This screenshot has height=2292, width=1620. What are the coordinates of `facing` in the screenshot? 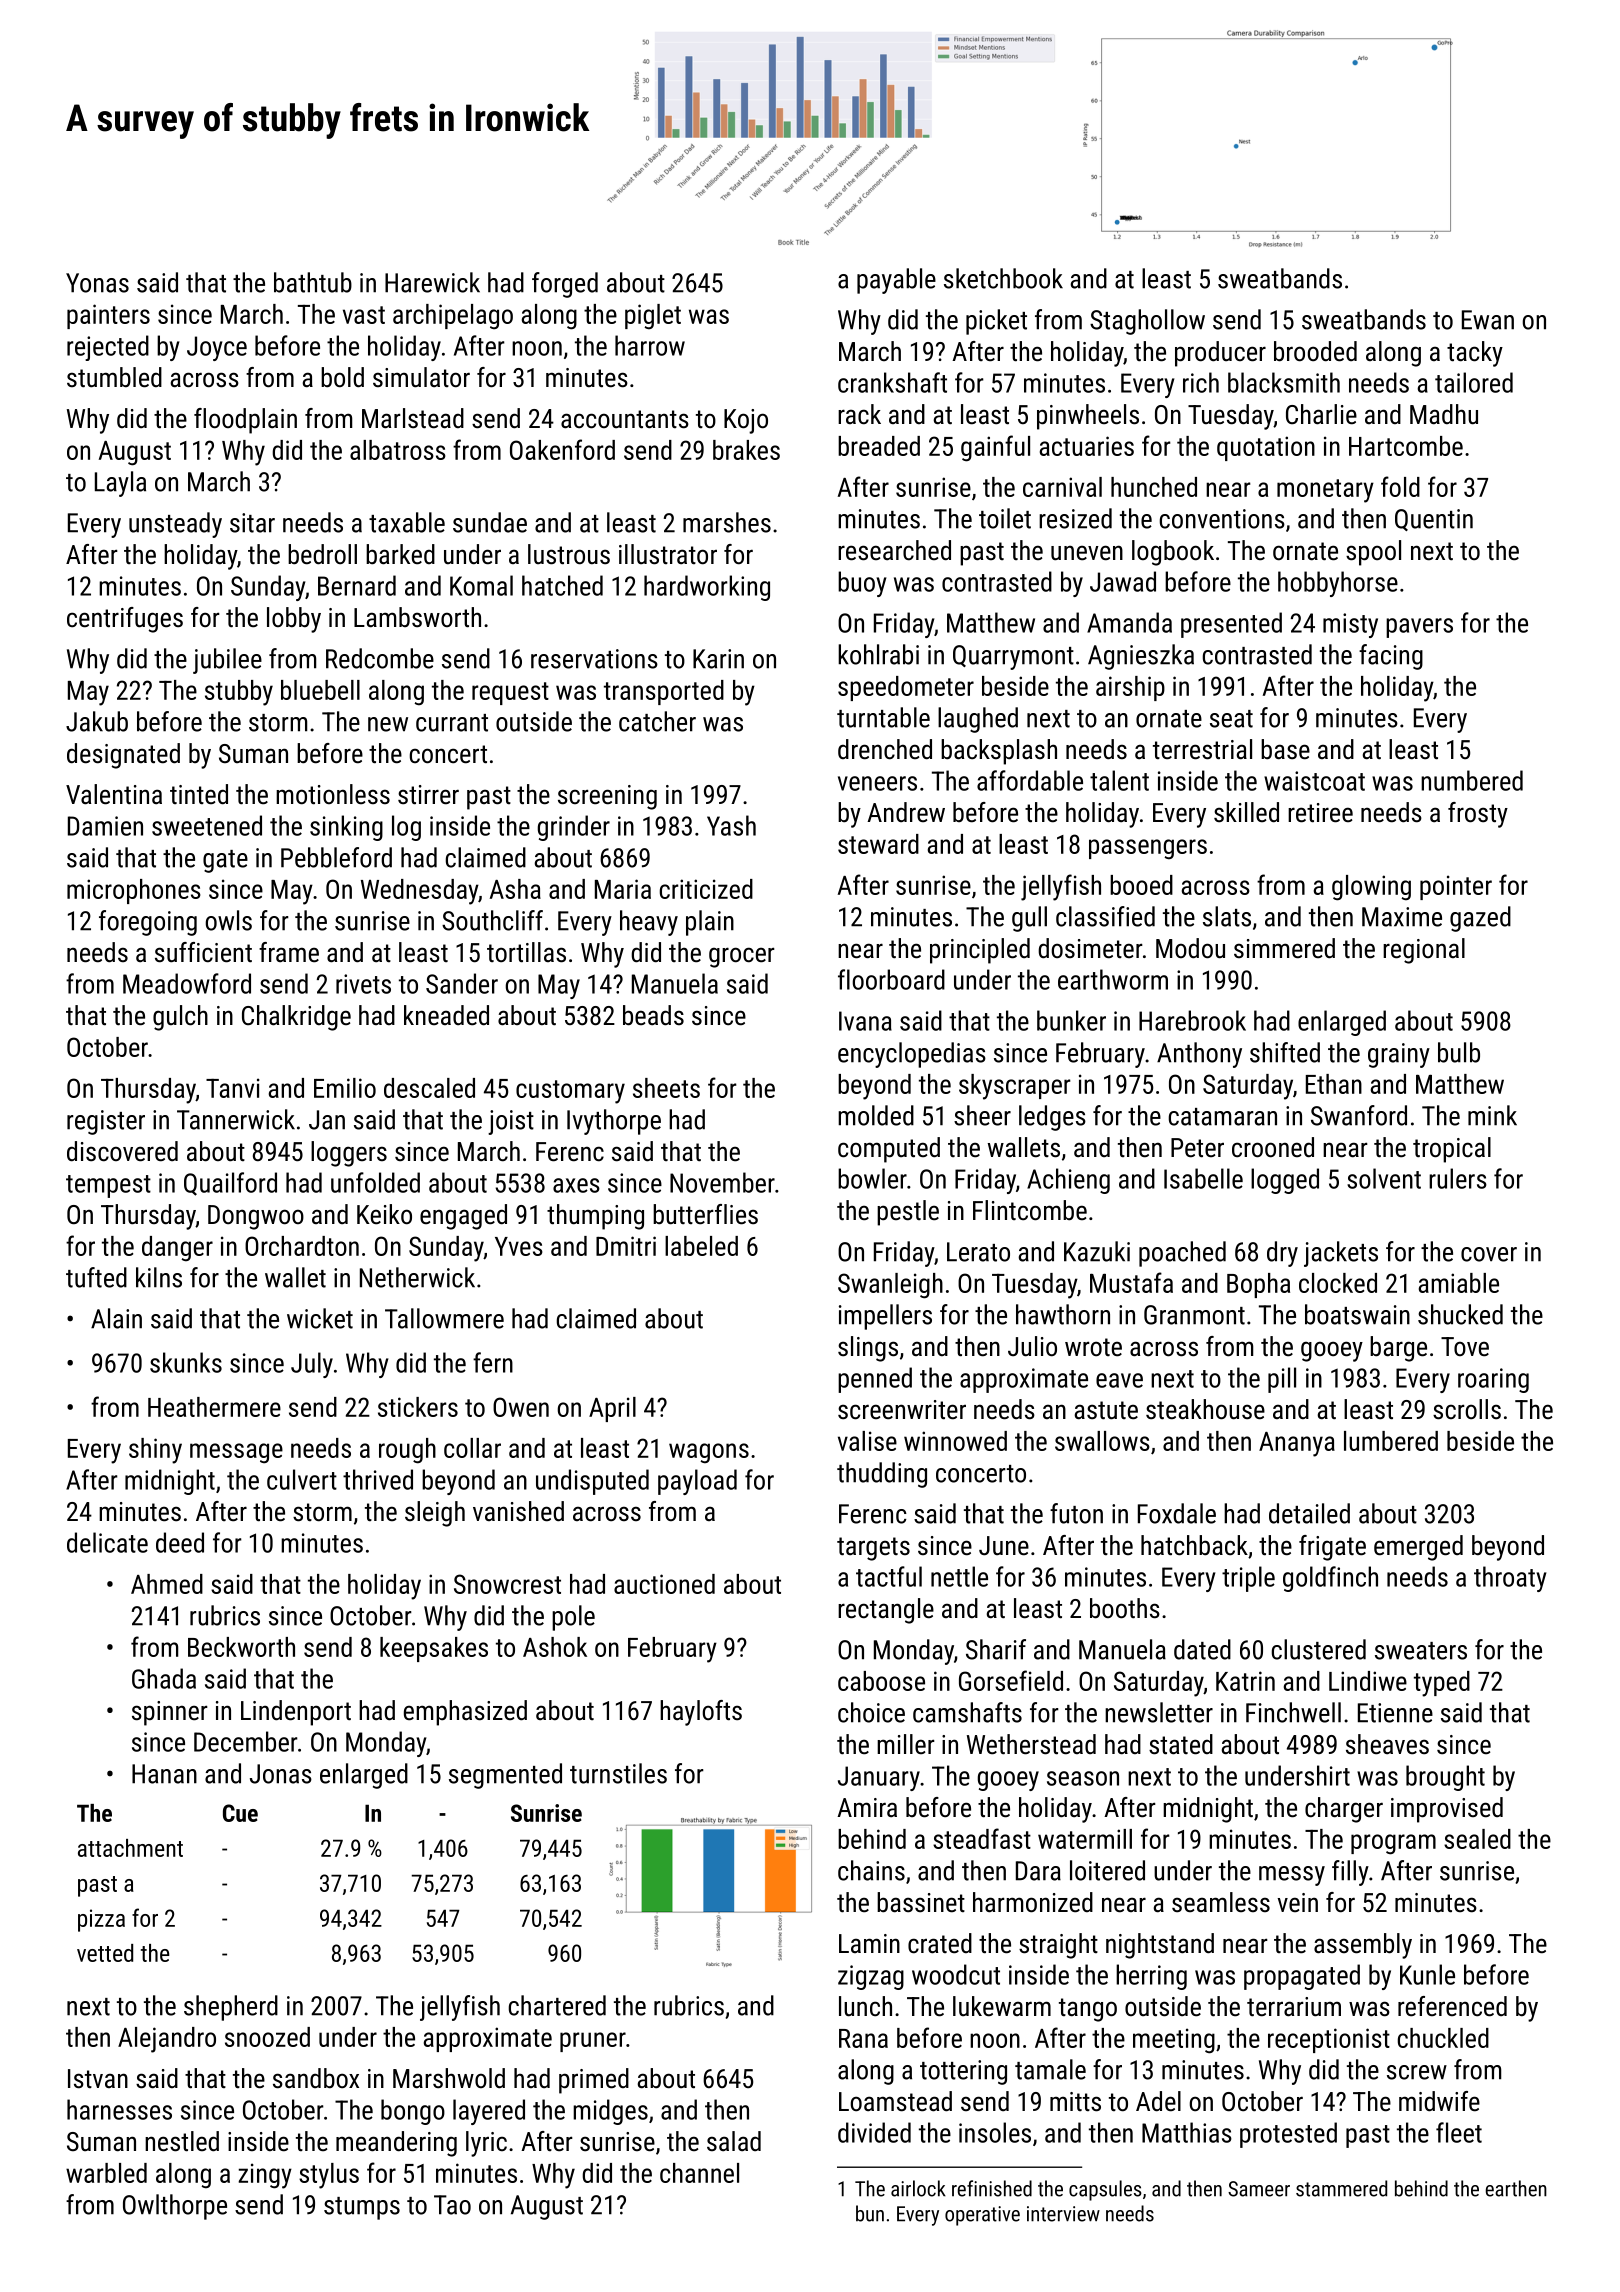 It's located at (1391, 657).
